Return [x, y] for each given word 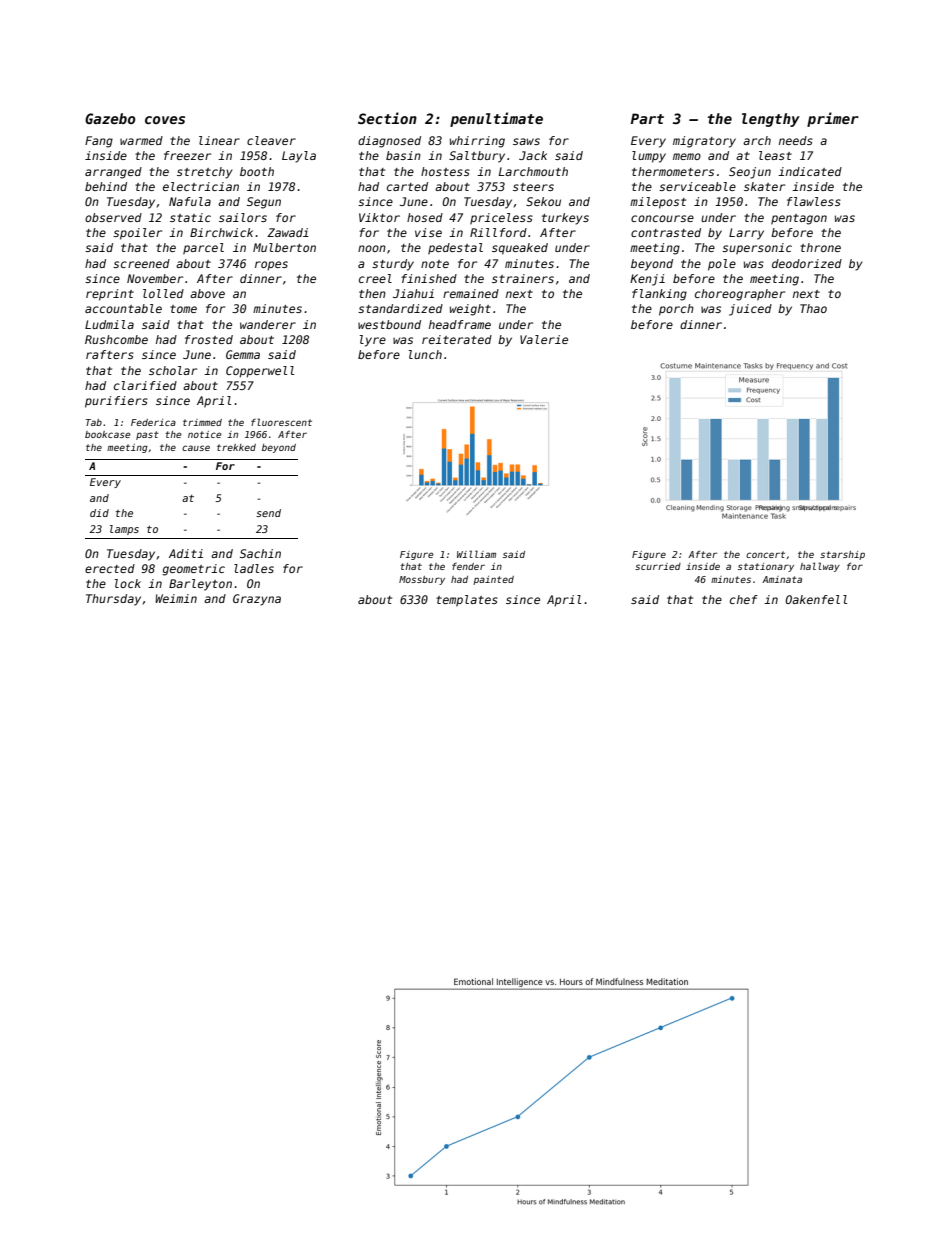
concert [765, 554]
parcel [203, 249]
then [372, 293]
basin [403, 155]
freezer [187, 155]
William [476, 554]
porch [676, 310]
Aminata [782, 579]
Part [647, 118]
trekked [236, 447]
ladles [254, 568]
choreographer [740, 295]
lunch [425, 354]
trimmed [202, 422]
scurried [658, 566]
